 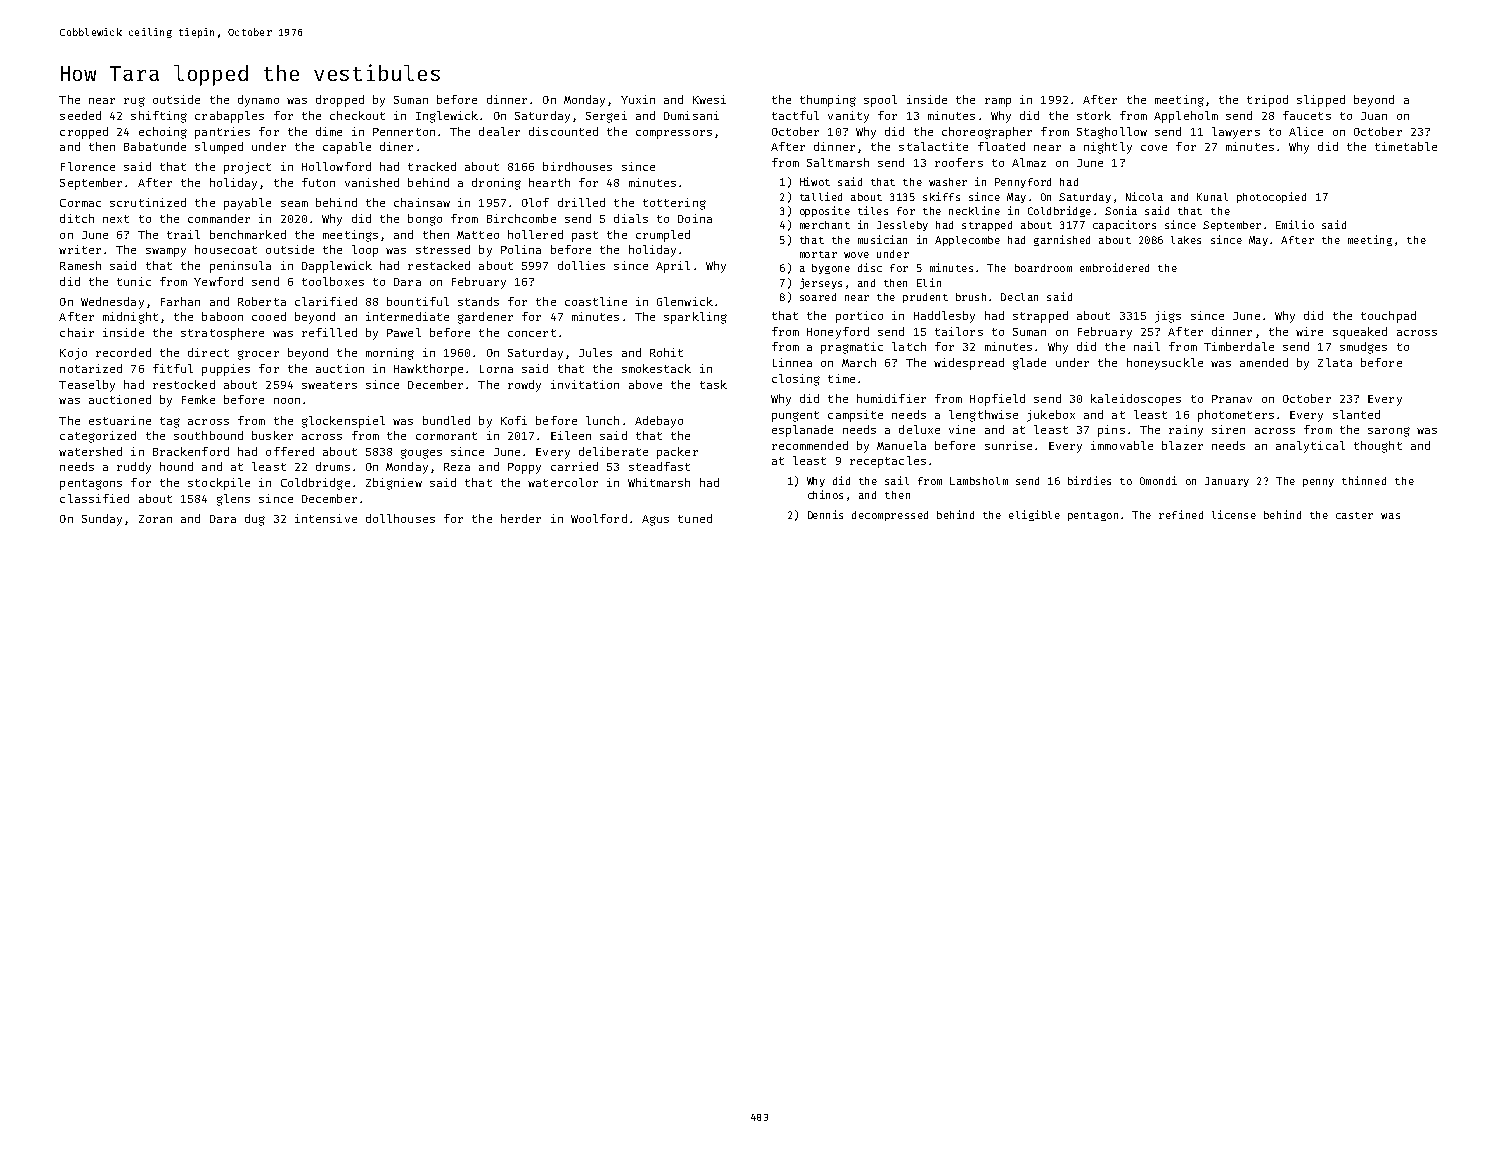 I want to click on Yuxin, so click(x=638, y=99).
